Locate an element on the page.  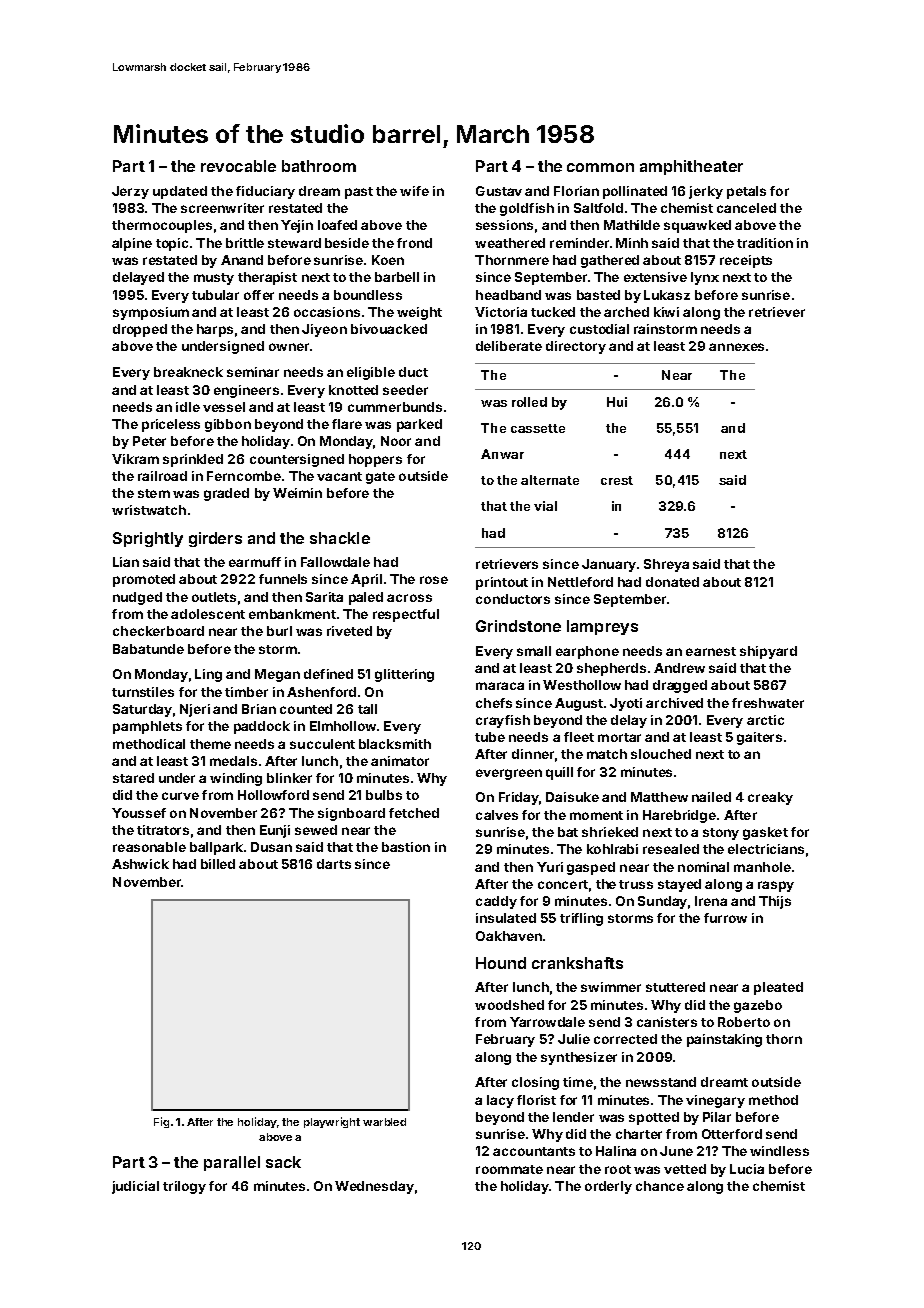
woodshed is located at coordinates (509, 1005).
